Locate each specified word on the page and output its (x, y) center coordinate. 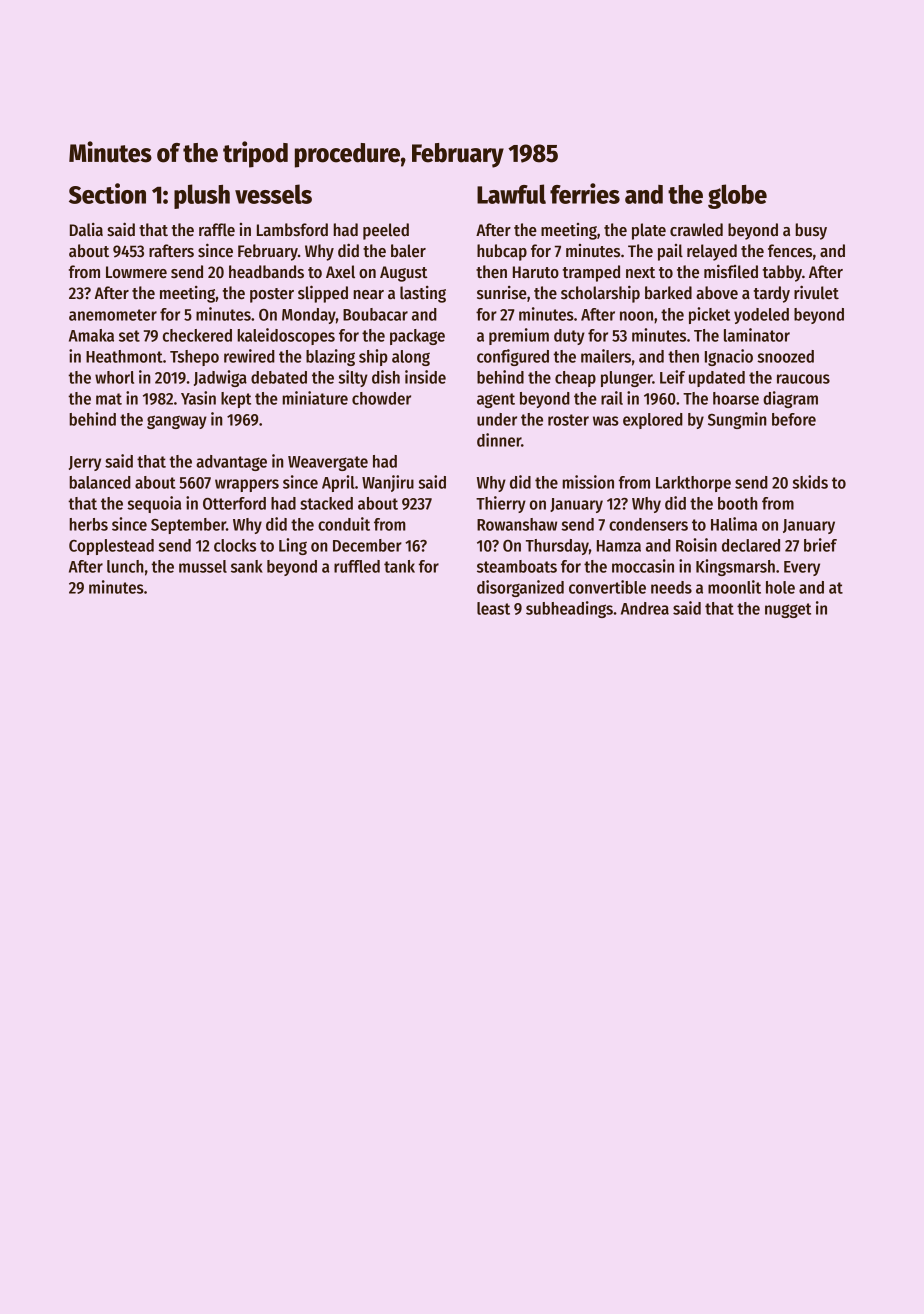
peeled (386, 231)
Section (107, 193)
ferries (585, 193)
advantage (231, 463)
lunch (125, 566)
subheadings (569, 609)
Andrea (645, 608)
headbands (266, 272)
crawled (696, 230)
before (794, 419)
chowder (381, 398)
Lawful (511, 194)
